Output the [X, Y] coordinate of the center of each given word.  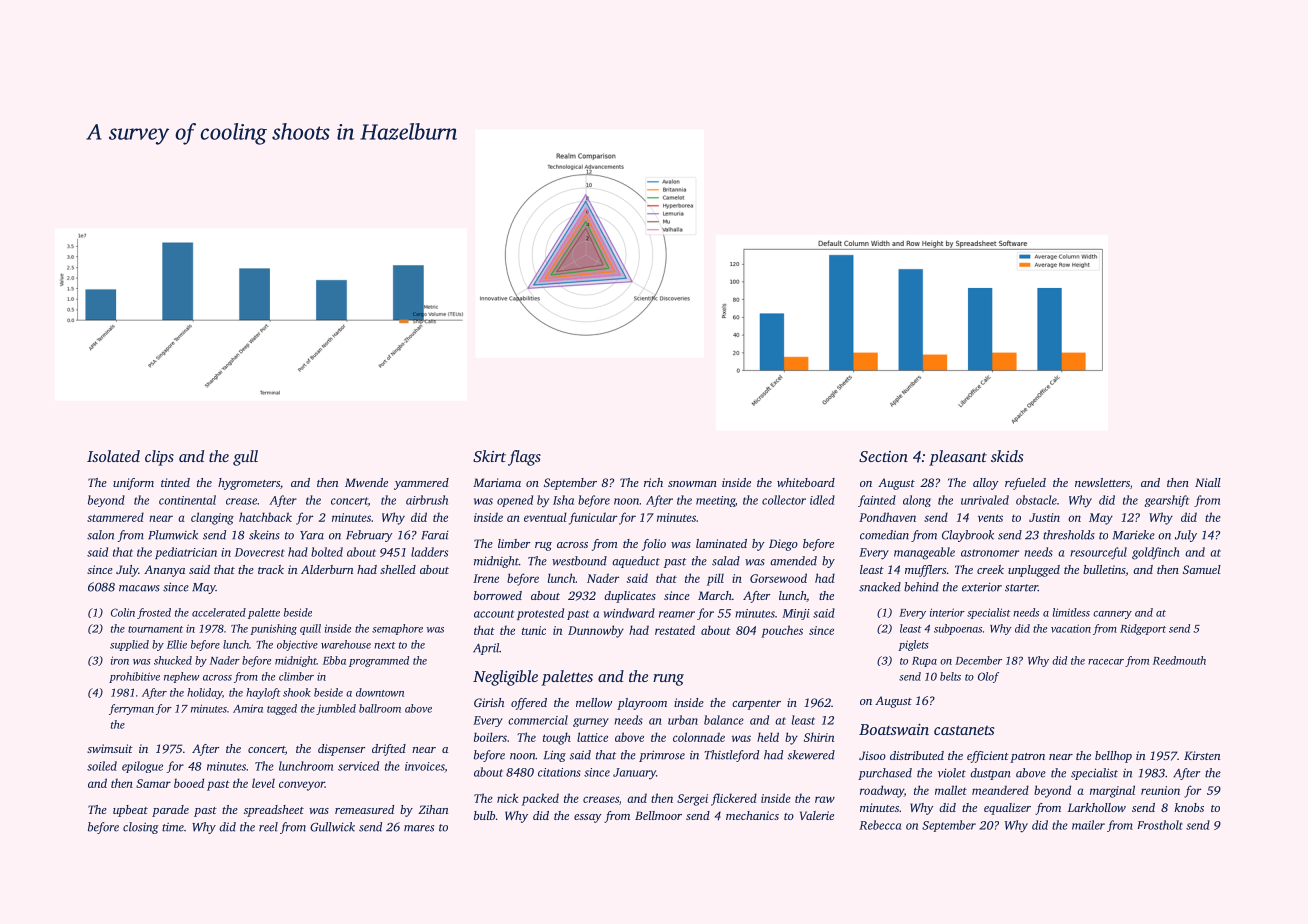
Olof [988, 677]
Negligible [505, 678]
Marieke [1134, 535]
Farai [435, 535]
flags [524, 458]
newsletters [1102, 482]
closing [141, 828]
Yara [312, 535]
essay [588, 818]
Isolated [113, 456]
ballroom [380, 708]
